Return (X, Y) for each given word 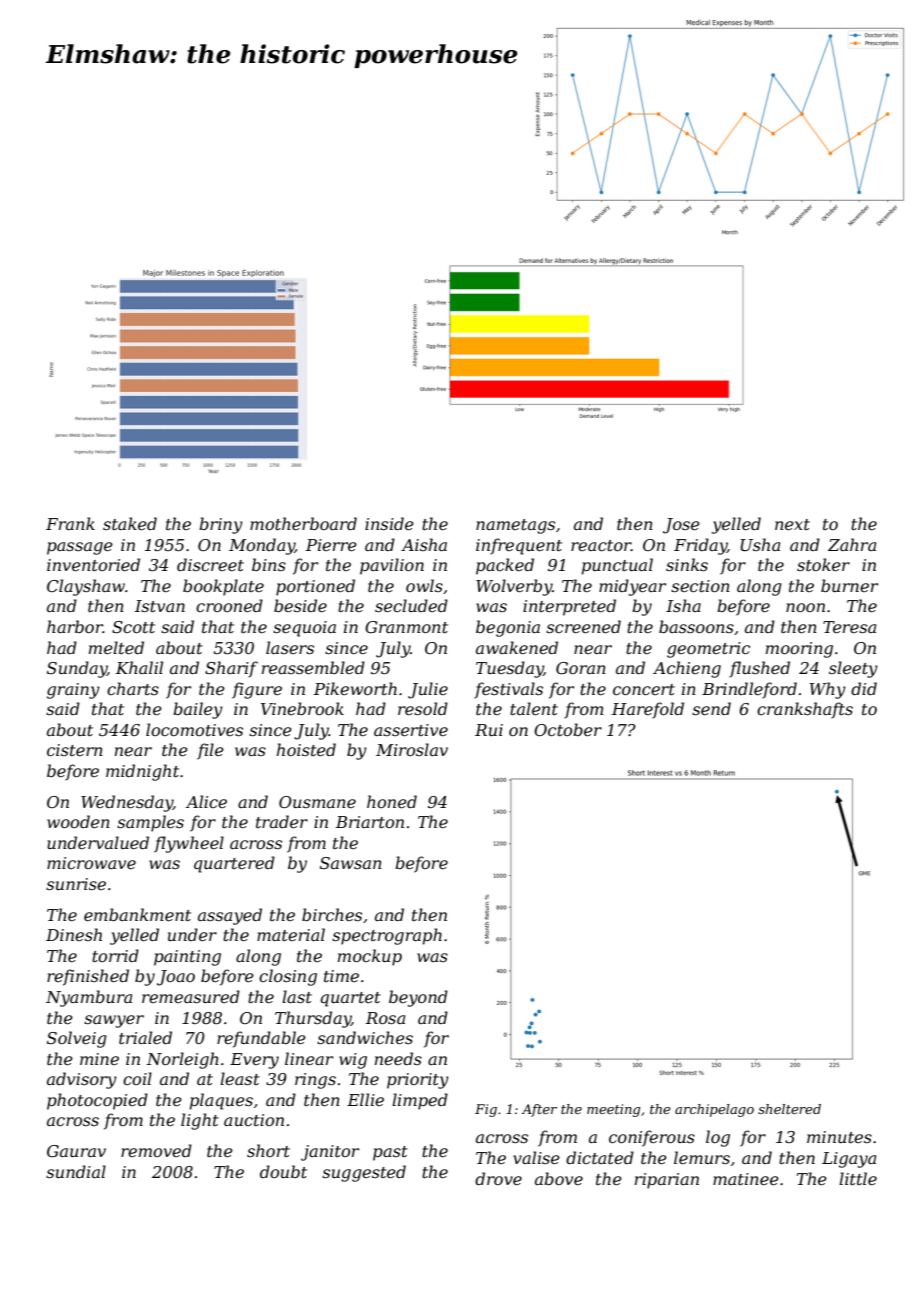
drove (498, 1178)
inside (389, 523)
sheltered (789, 1109)
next (792, 524)
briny (221, 525)
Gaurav (76, 1151)
